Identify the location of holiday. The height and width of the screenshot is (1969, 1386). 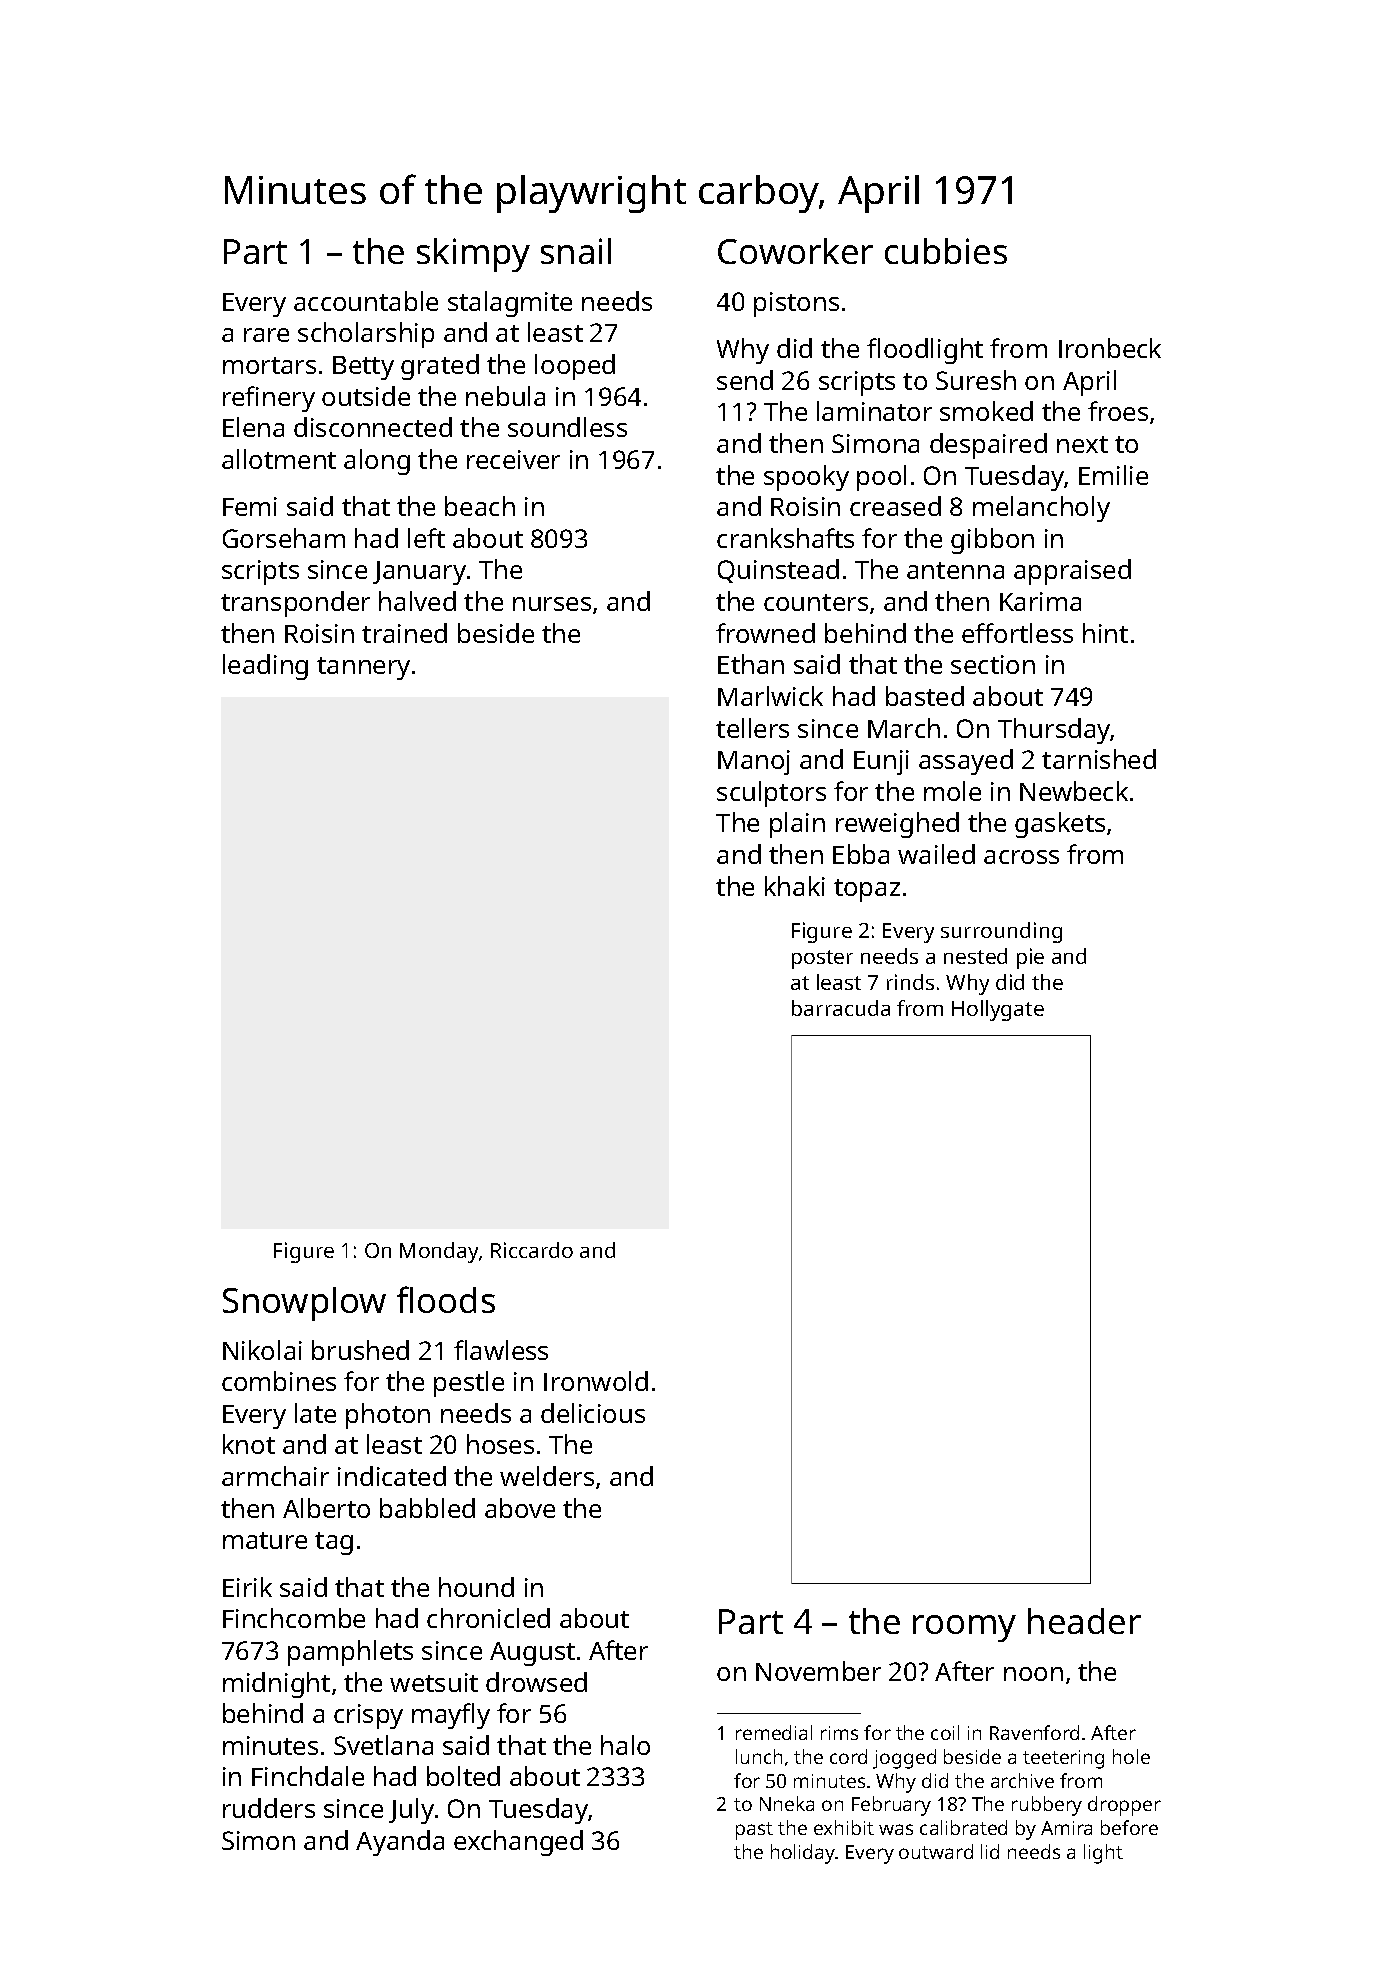
(803, 1854).
